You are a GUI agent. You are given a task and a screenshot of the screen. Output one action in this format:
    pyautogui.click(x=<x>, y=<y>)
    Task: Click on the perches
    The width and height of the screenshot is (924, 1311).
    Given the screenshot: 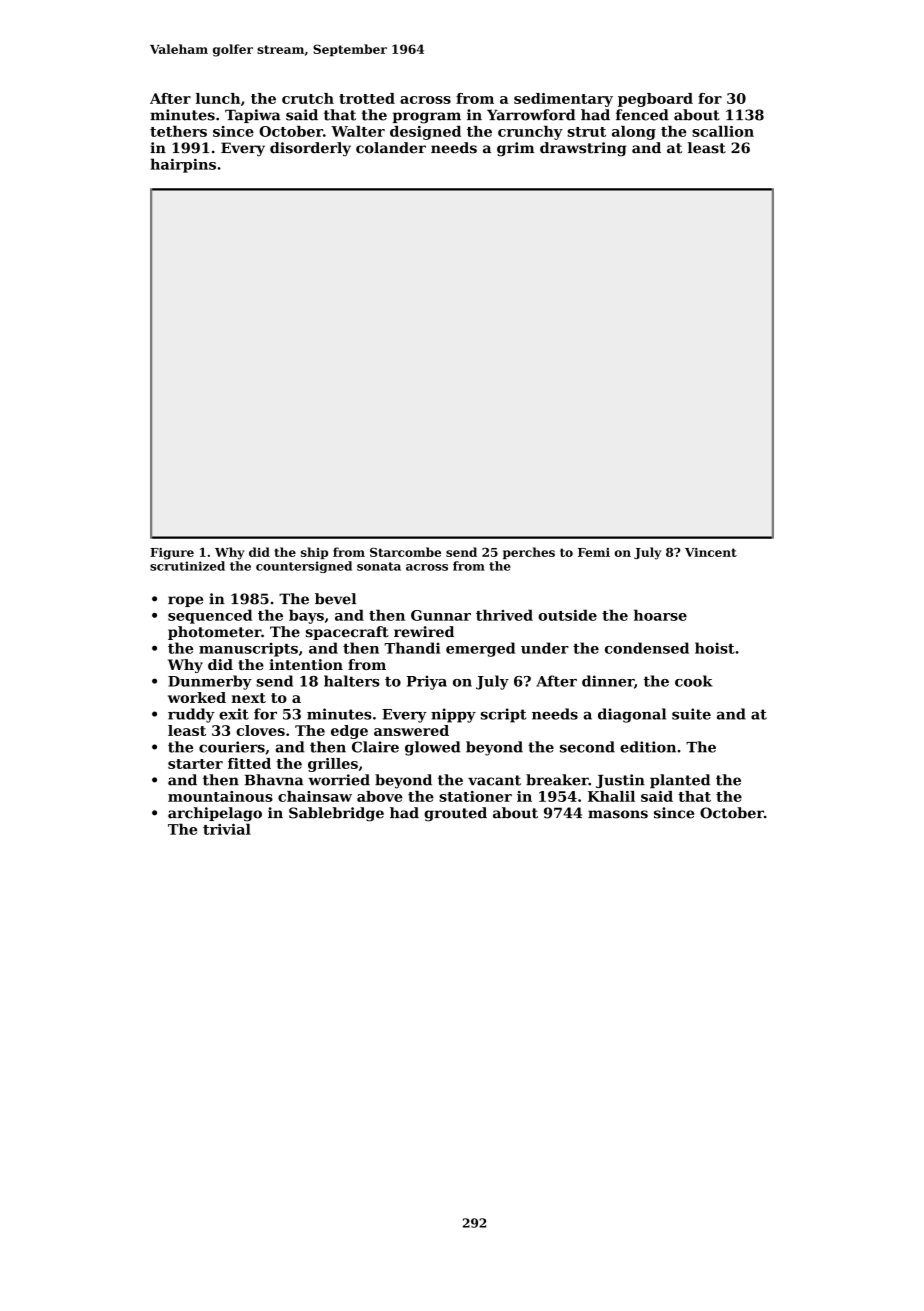 What is the action you would take?
    pyautogui.click(x=529, y=553)
